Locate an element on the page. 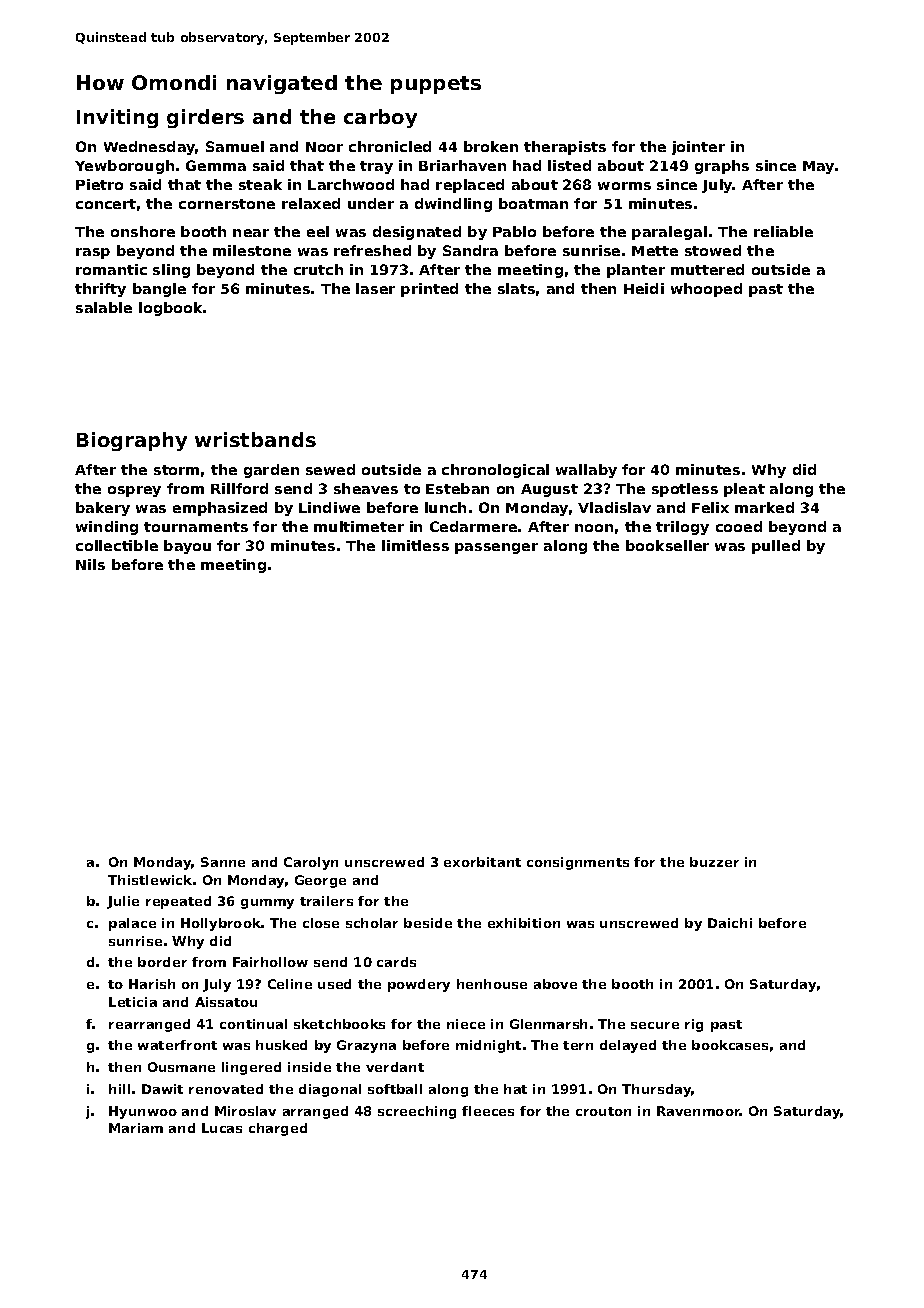 The width and height of the document is (924, 1308). bayou is located at coordinates (187, 547).
